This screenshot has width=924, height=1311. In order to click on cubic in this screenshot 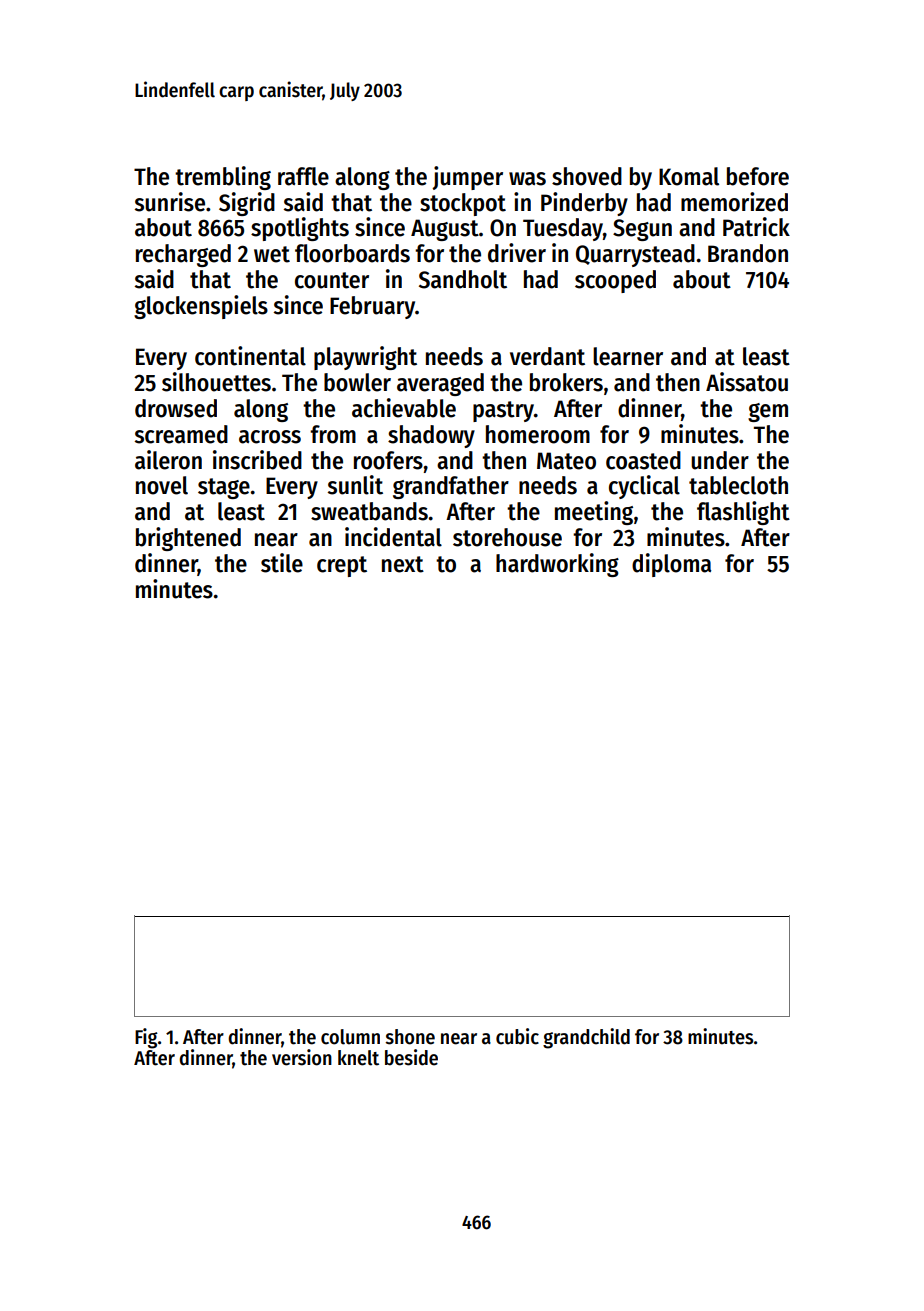, I will do `click(517, 1036)`.
